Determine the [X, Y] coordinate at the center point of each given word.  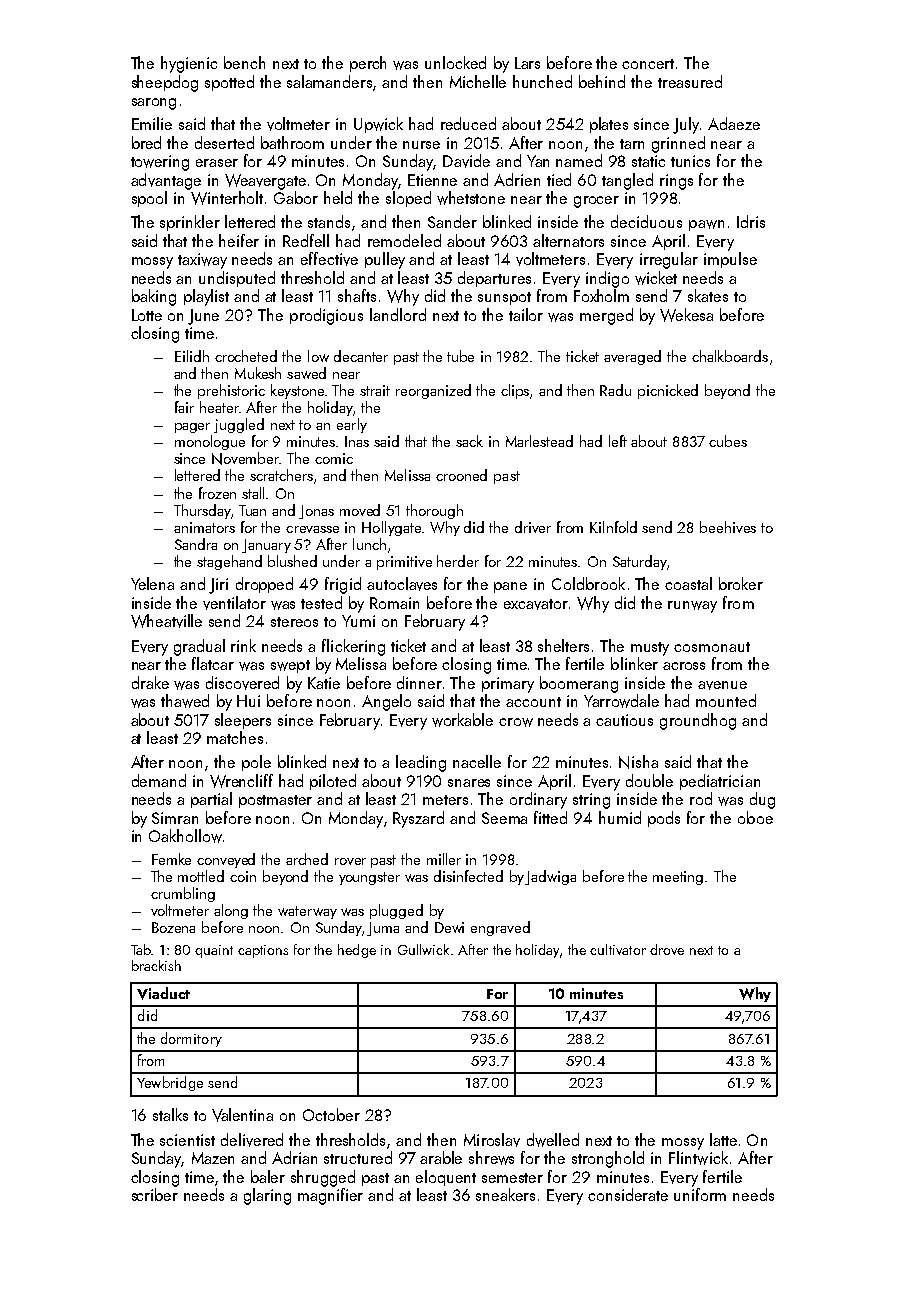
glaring [267, 1196]
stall [253, 493]
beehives [728, 527]
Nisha [638, 762]
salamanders [330, 82]
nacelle [477, 761]
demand [159, 780]
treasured [690, 81]
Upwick [378, 125]
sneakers [505, 1194]
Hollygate [391, 528]
